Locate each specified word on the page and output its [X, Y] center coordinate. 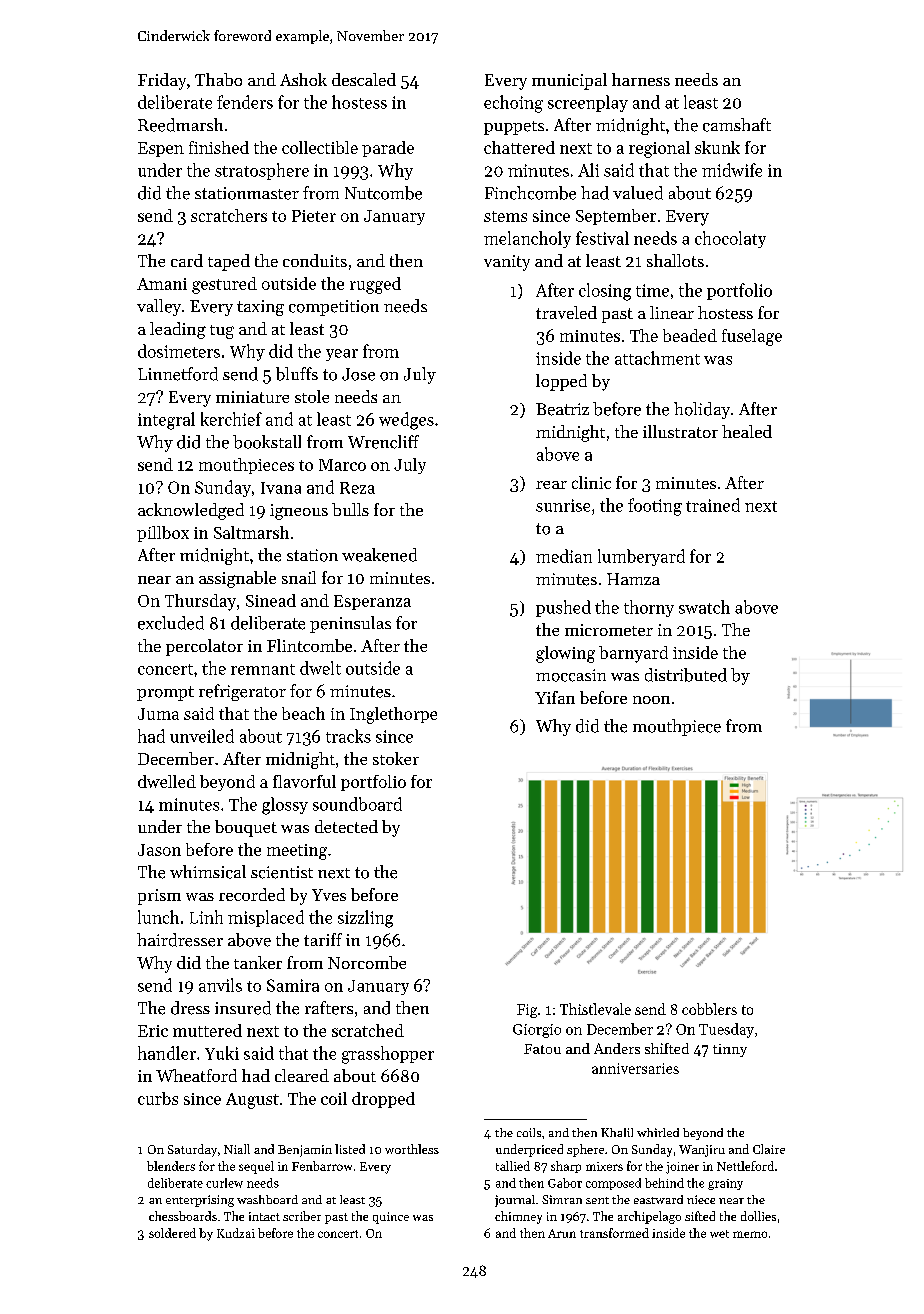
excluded [171, 623]
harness [641, 79]
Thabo [218, 79]
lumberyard [641, 557]
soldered [172, 1233]
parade [388, 149]
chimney [518, 1217]
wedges [406, 421]
